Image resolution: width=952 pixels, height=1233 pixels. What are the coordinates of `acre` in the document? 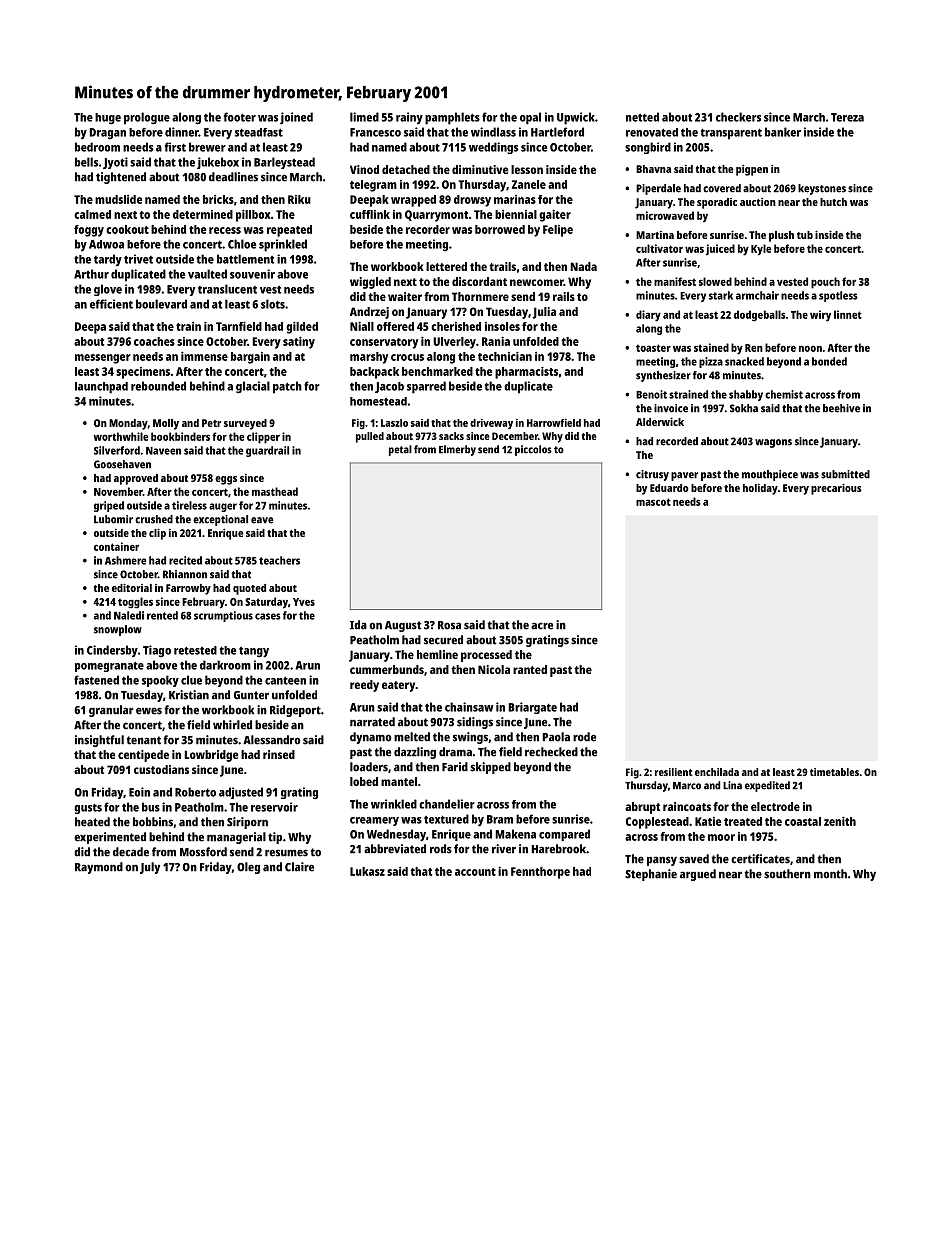 It's located at (542, 626).
